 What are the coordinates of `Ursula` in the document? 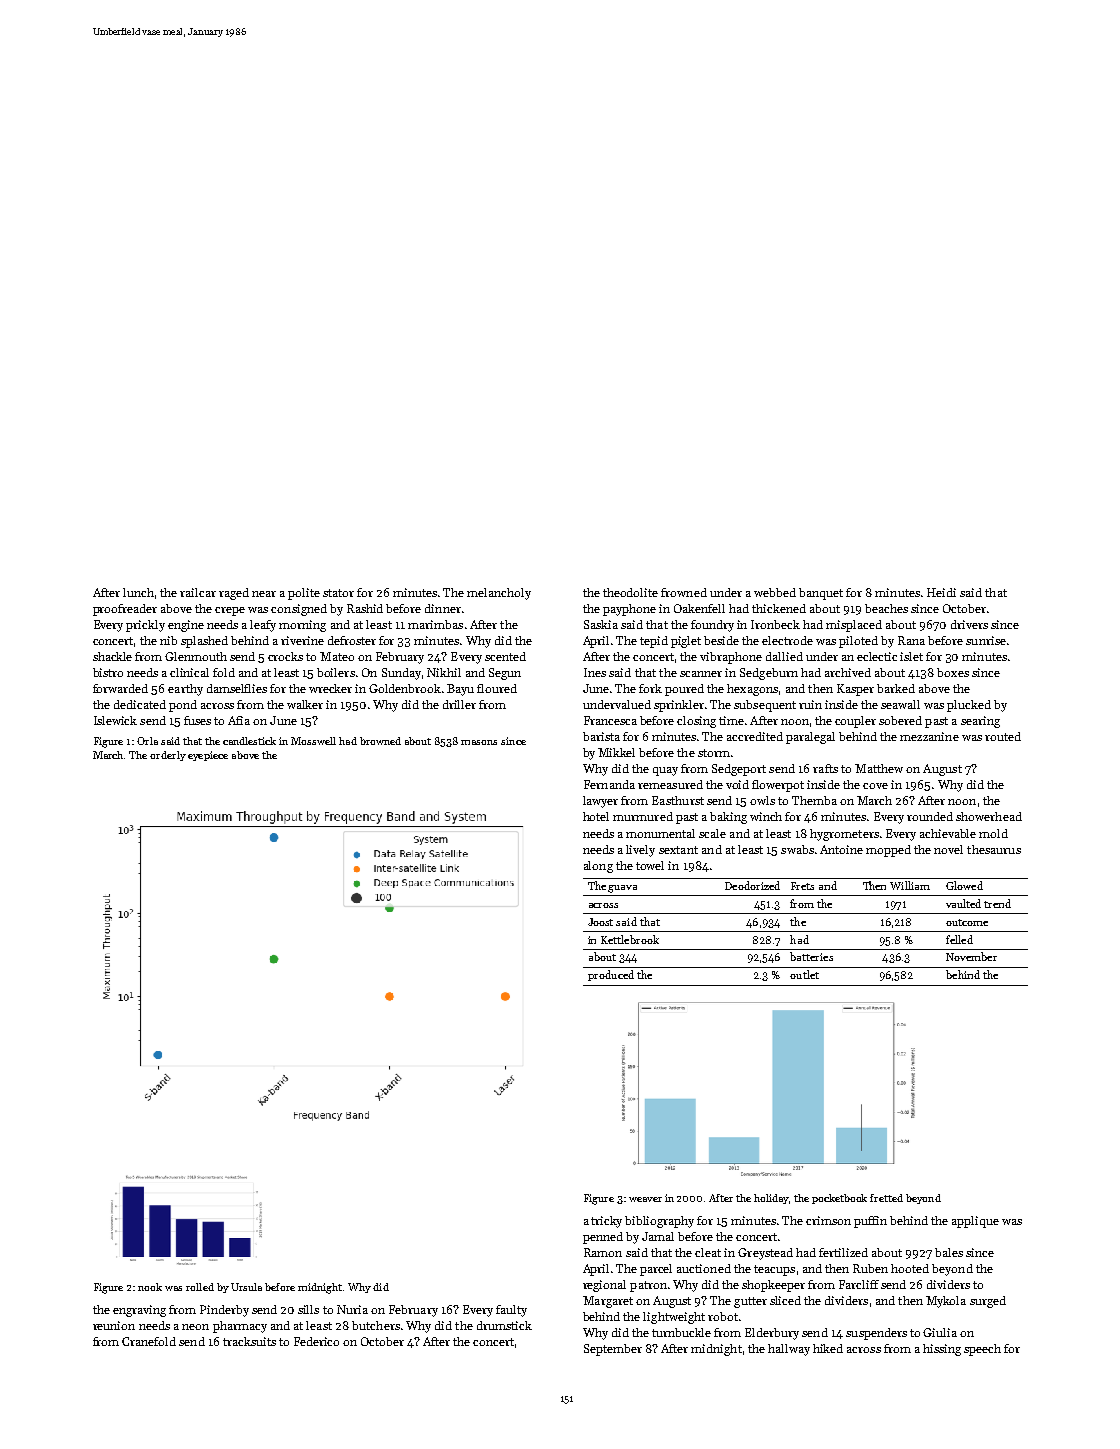 It's located at (246, 1287).
